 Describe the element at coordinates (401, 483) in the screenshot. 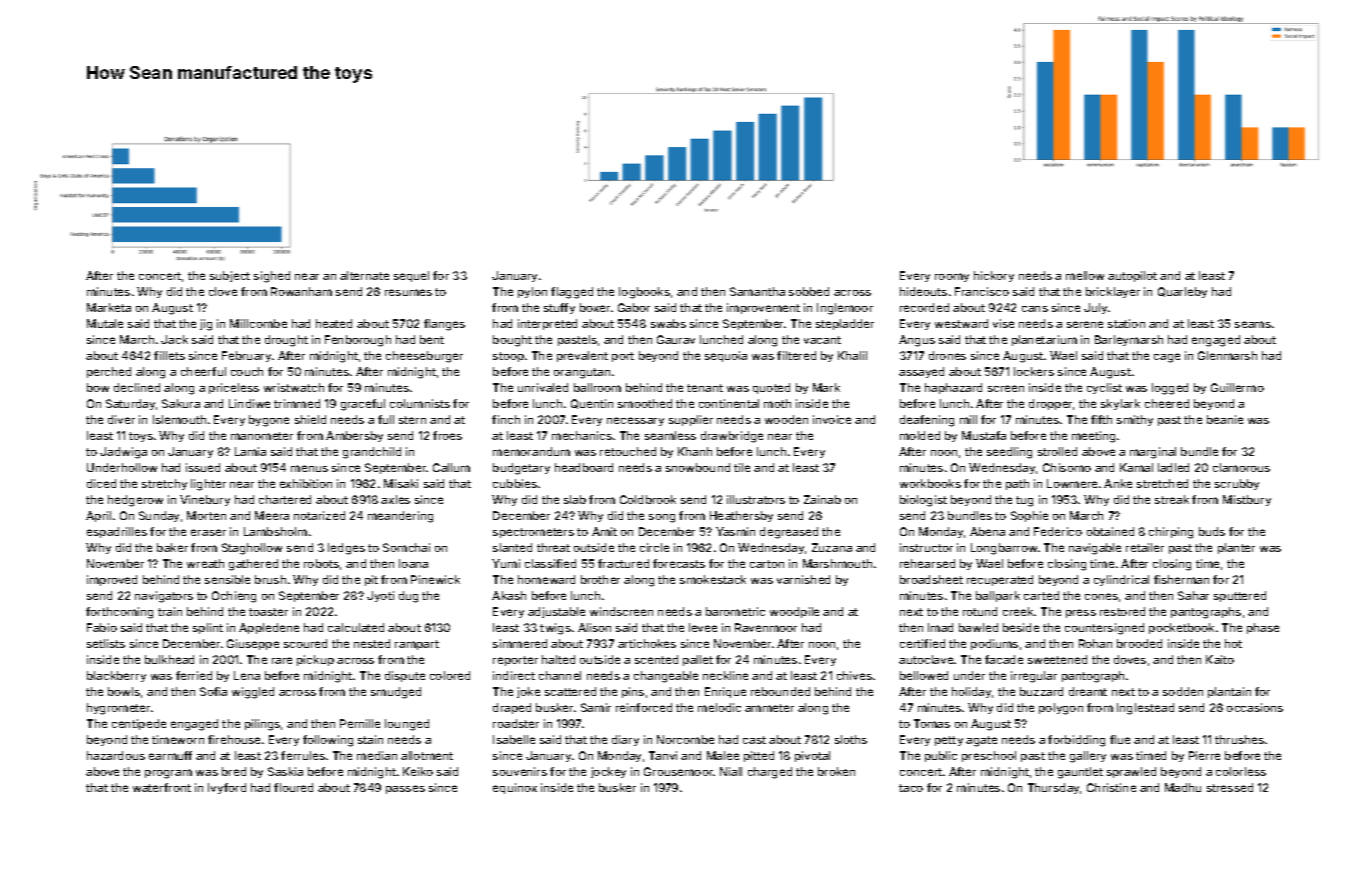

I see `Misaki` at that location.
